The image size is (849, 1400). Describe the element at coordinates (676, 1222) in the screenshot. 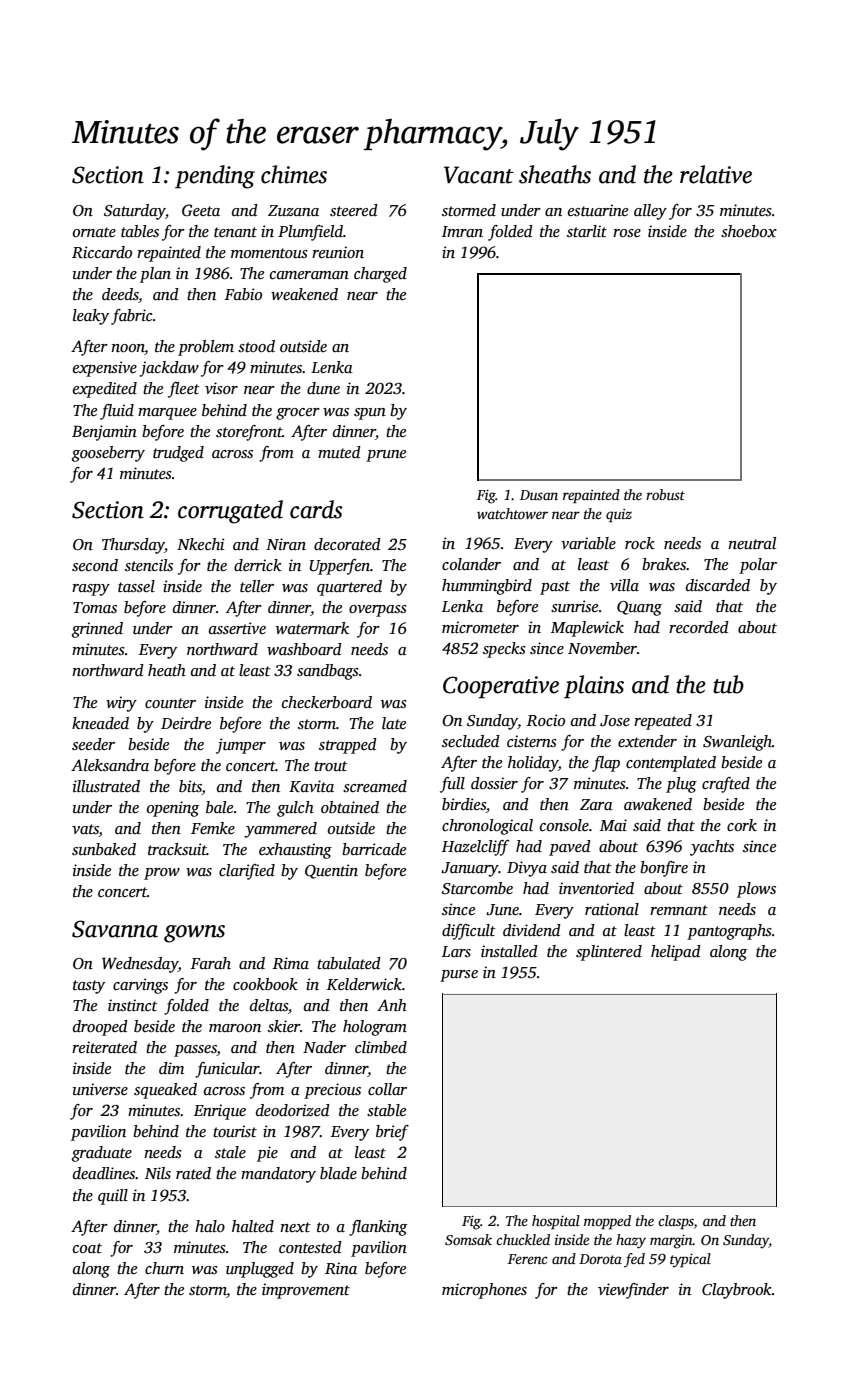

I see `clasps` at that location.
